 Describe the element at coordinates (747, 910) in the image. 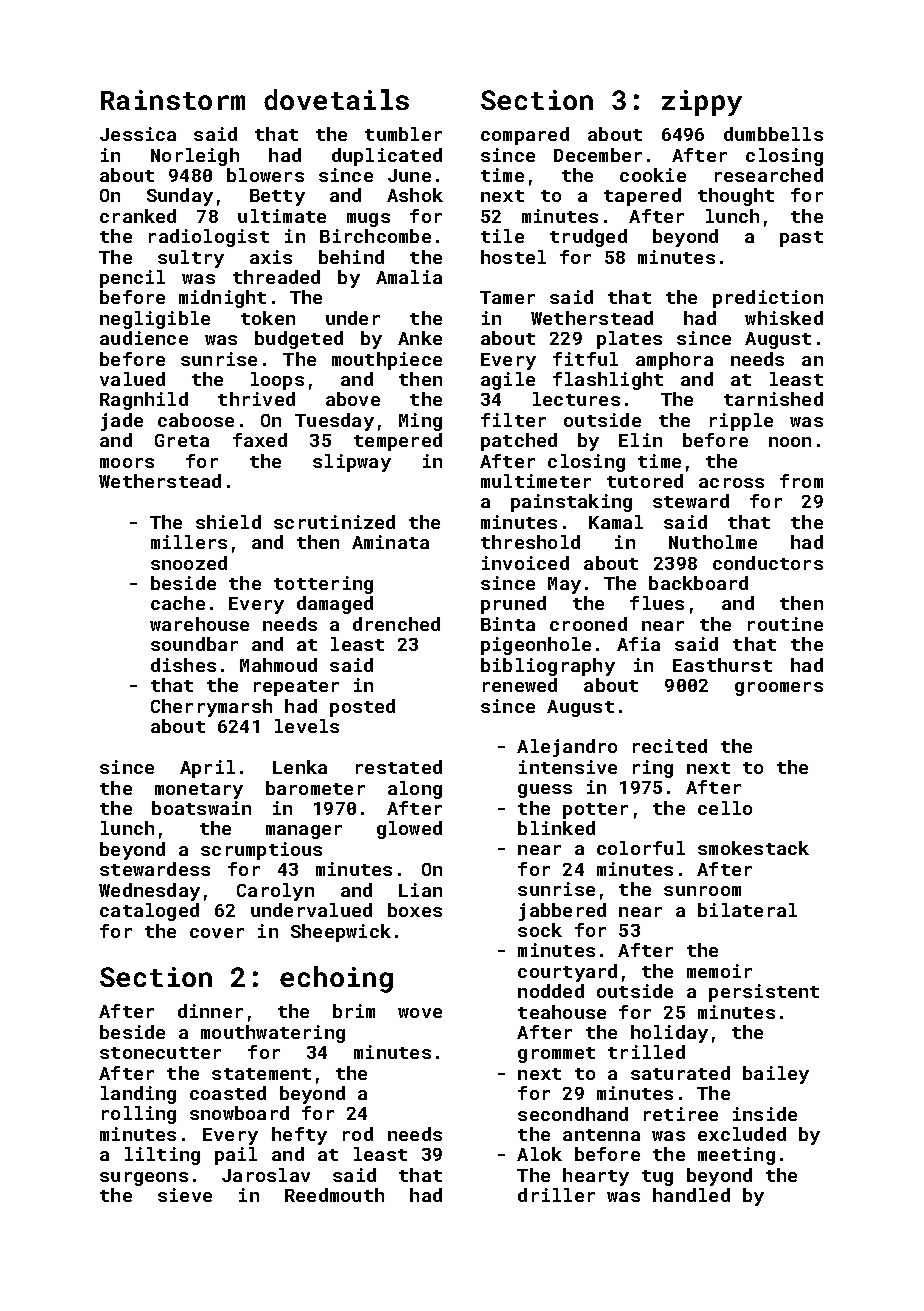

I see `bilateral` at that location.
